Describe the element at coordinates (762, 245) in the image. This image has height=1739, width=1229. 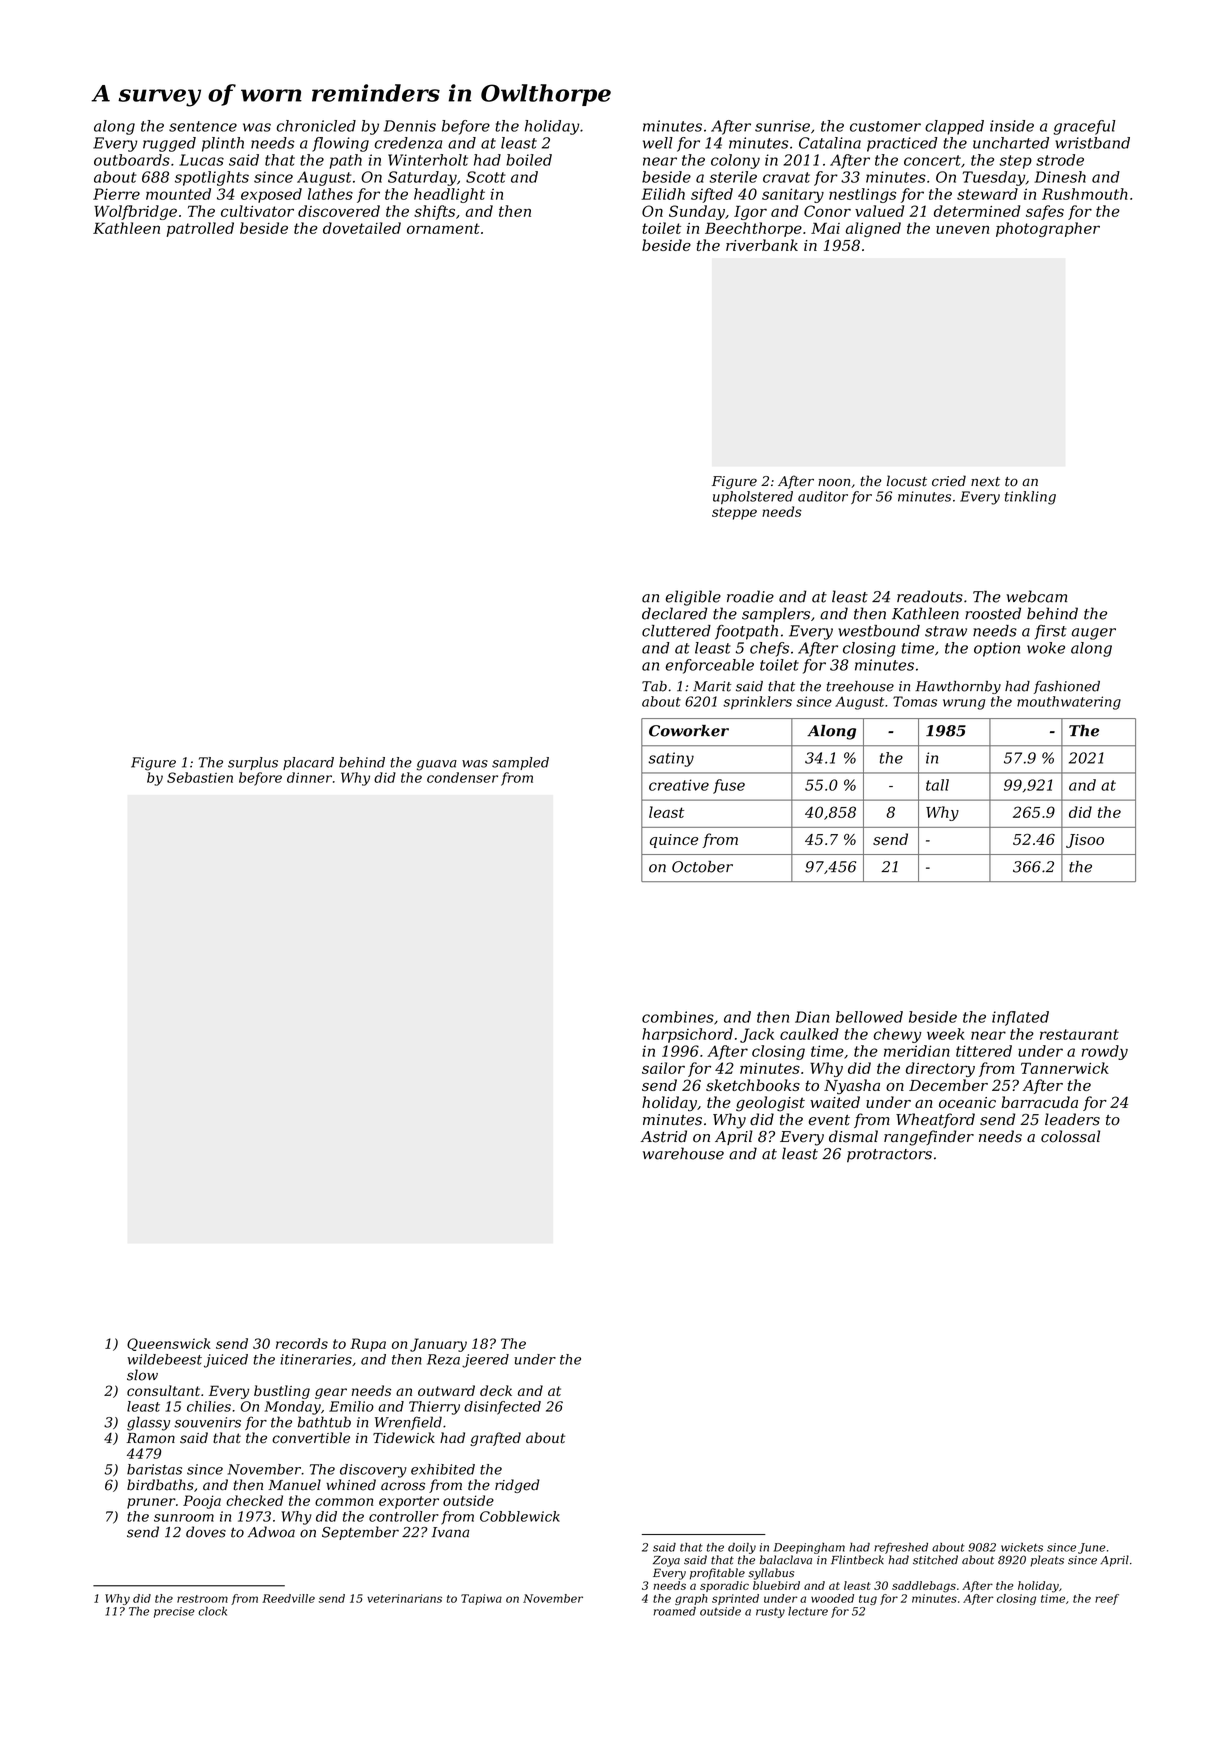
I see `riverbank` at that location.
